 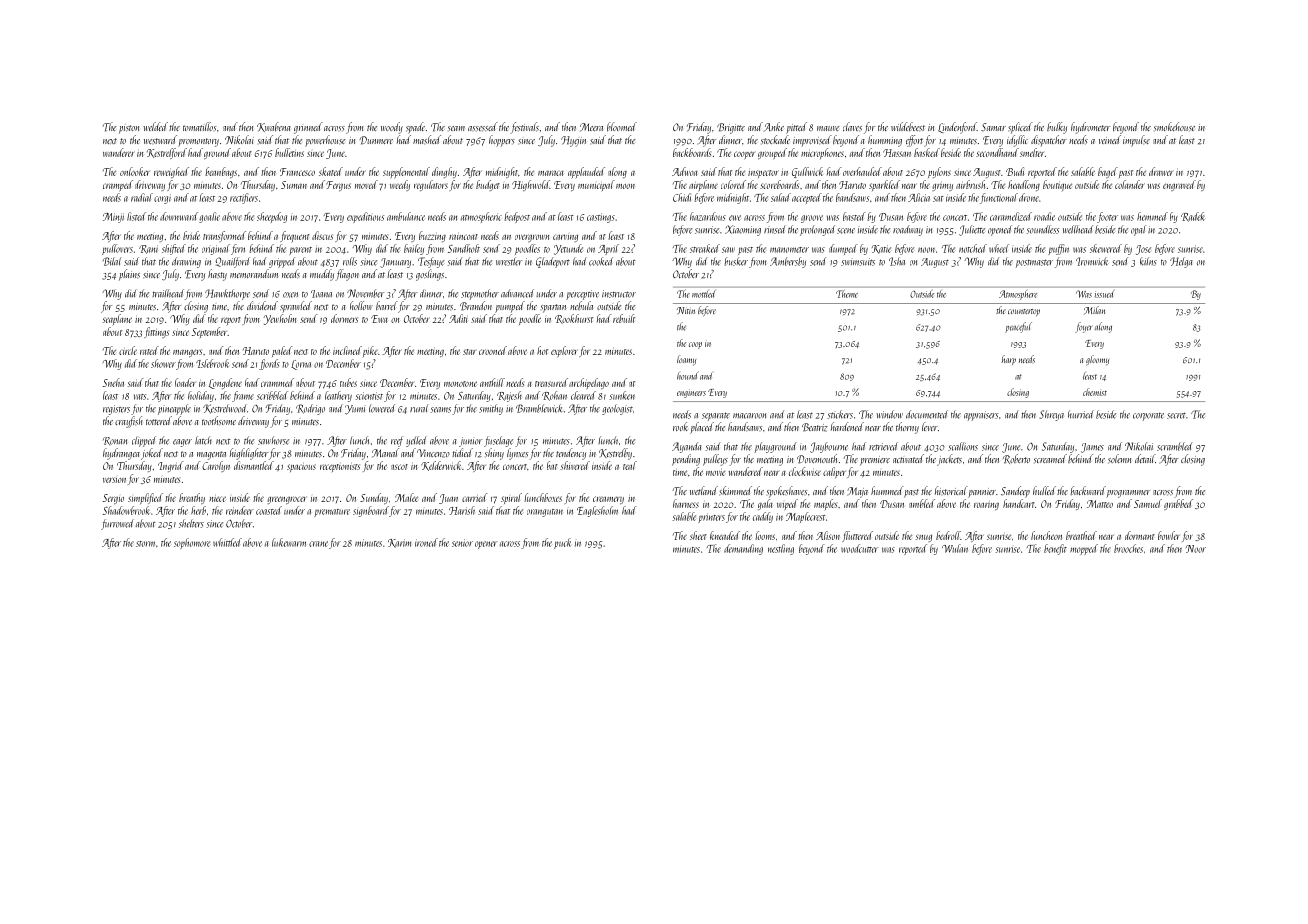 What do you see at coordinates (322, 235) in the screenshot?
I see `discus` at bounding box center [322, 235].
